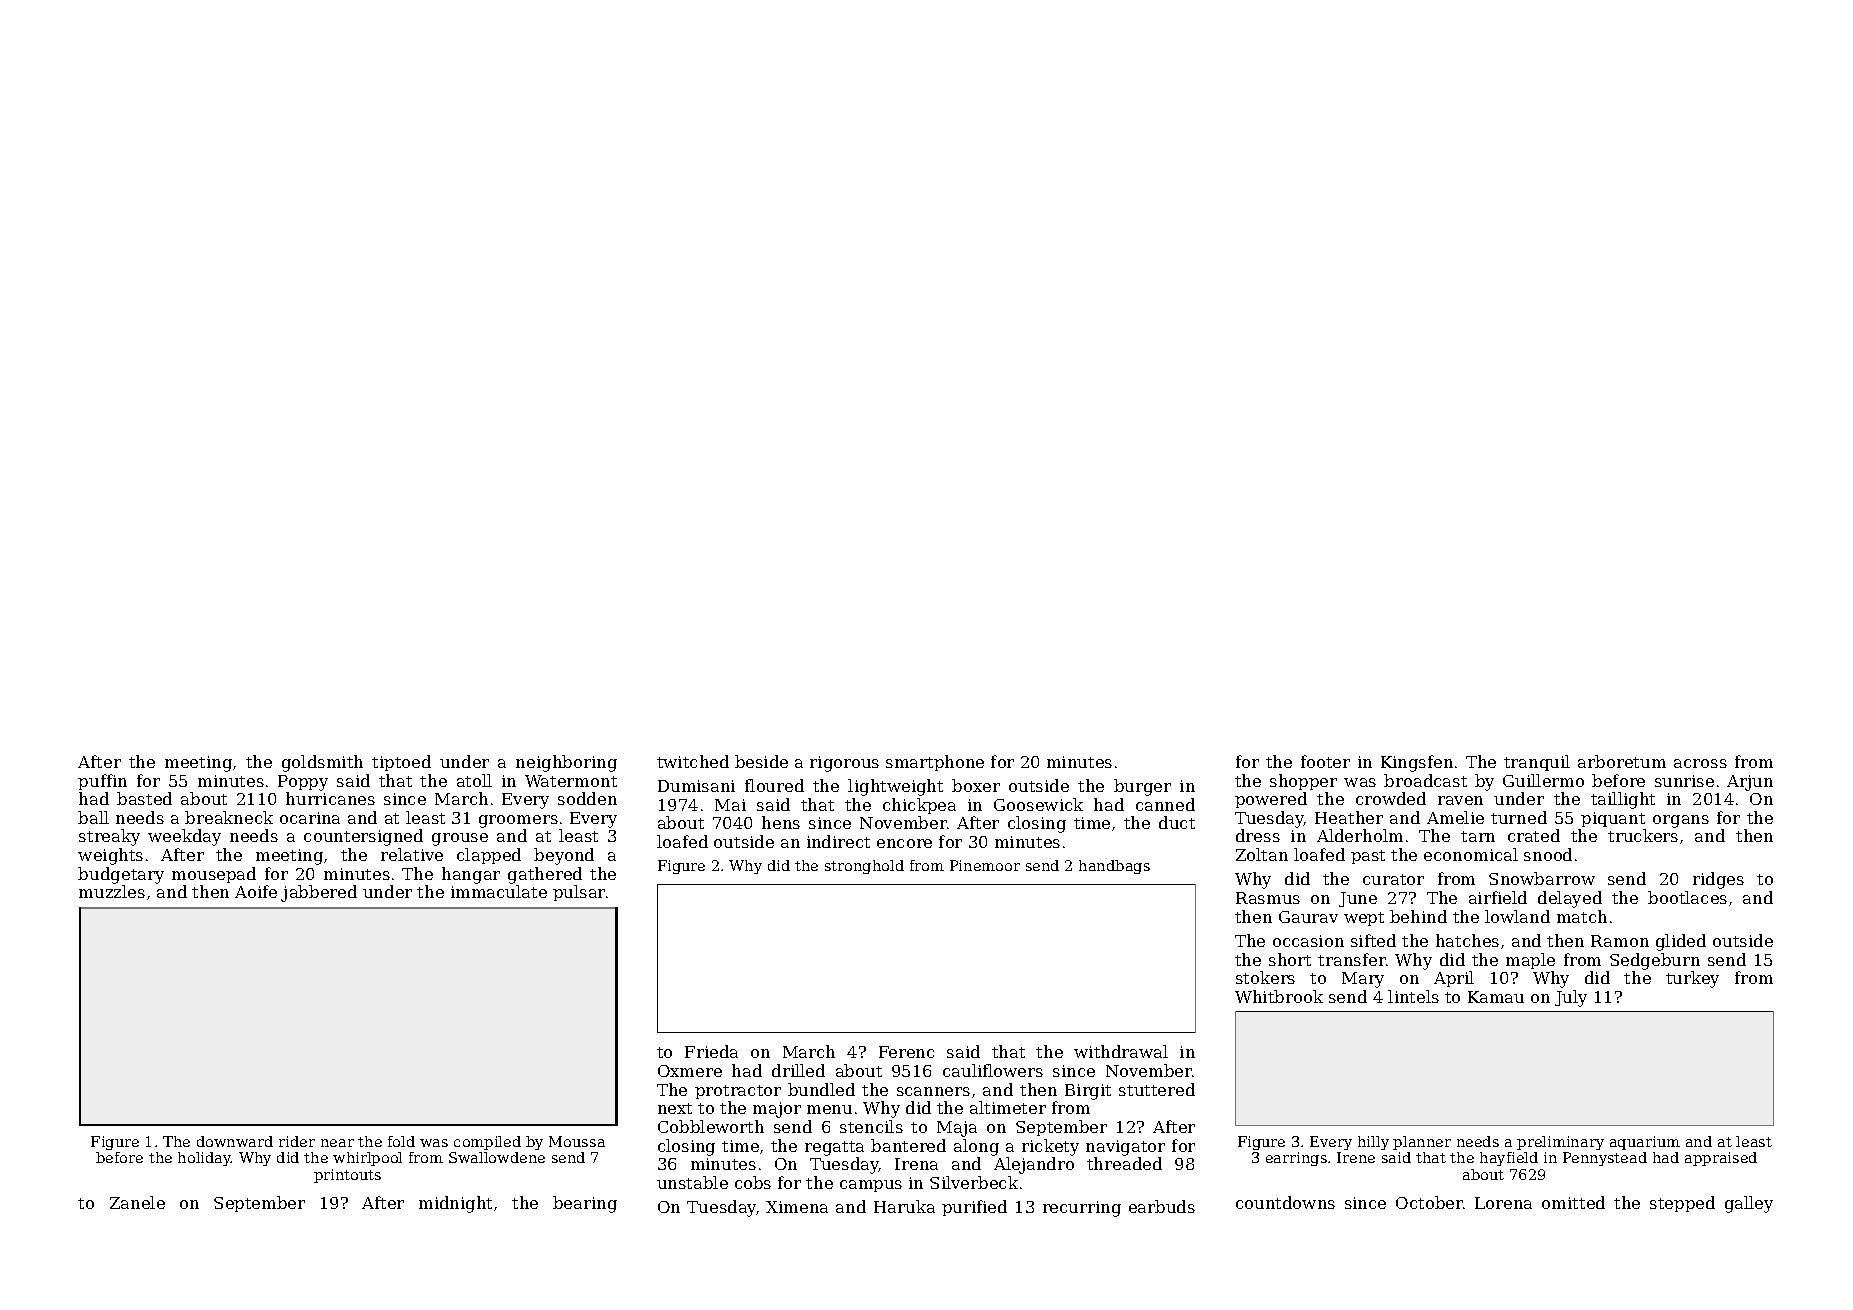 The height and width of the document is (1310, 1853). Describe the element at coordinates (1623, 800) in the document. I see `taillight` at that location.
